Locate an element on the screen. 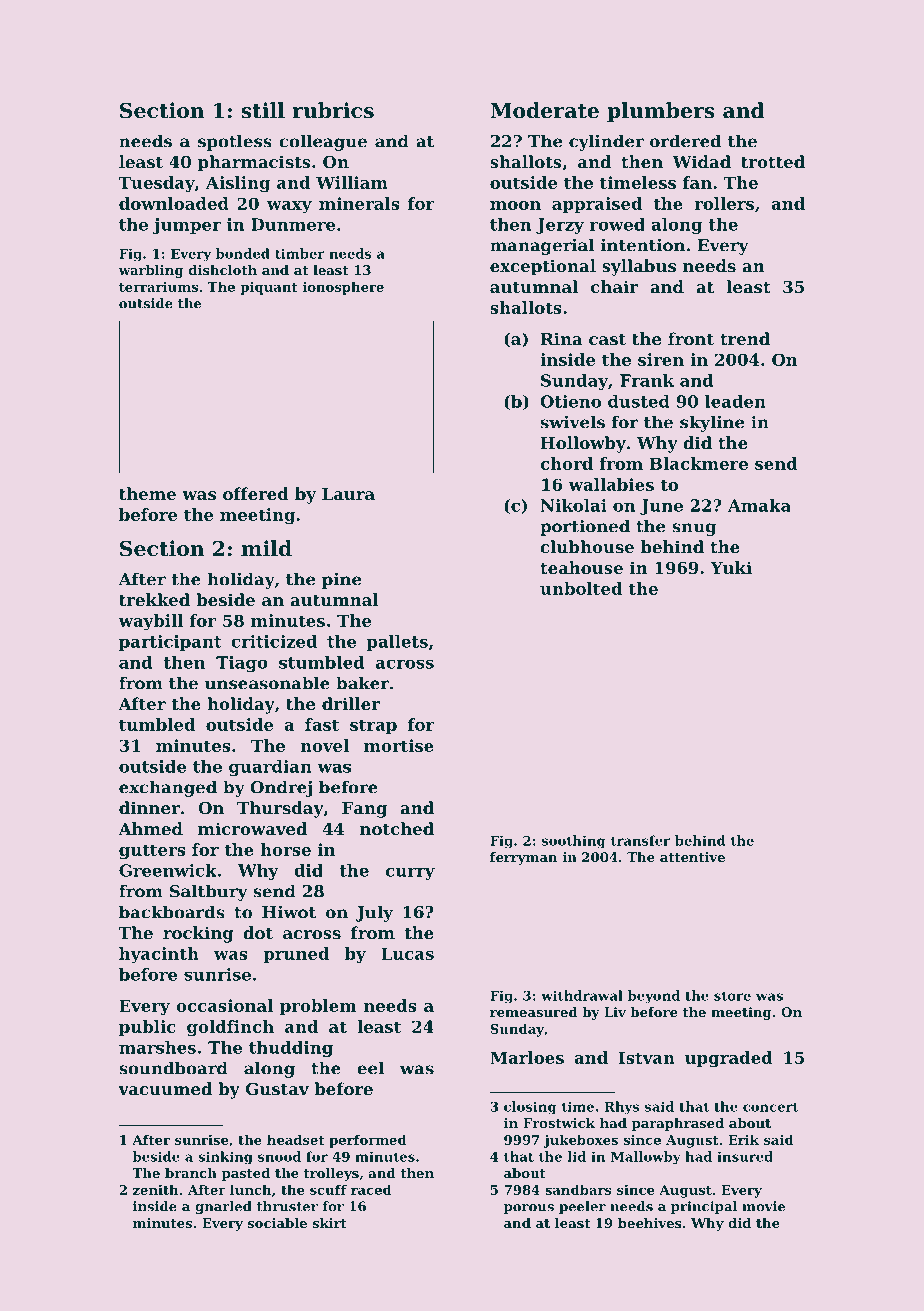 The height and width of the screenshot is (1311, 924). gnarled is located at coordinates (223, 1207).
